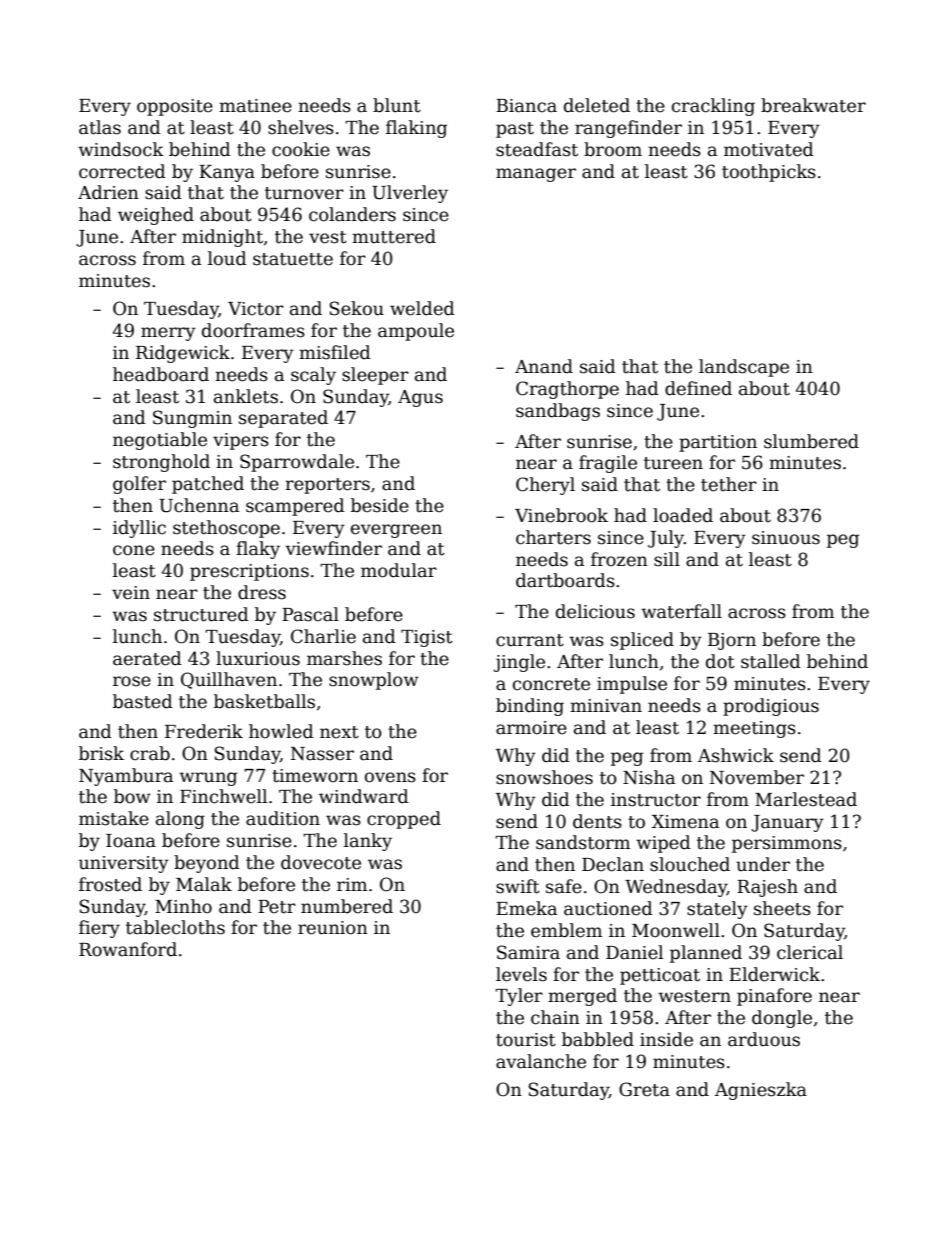 This page has height=1233, width=952. Describe the element at coordinates (771, 707) in the page. I see `prodigious` at that location.
